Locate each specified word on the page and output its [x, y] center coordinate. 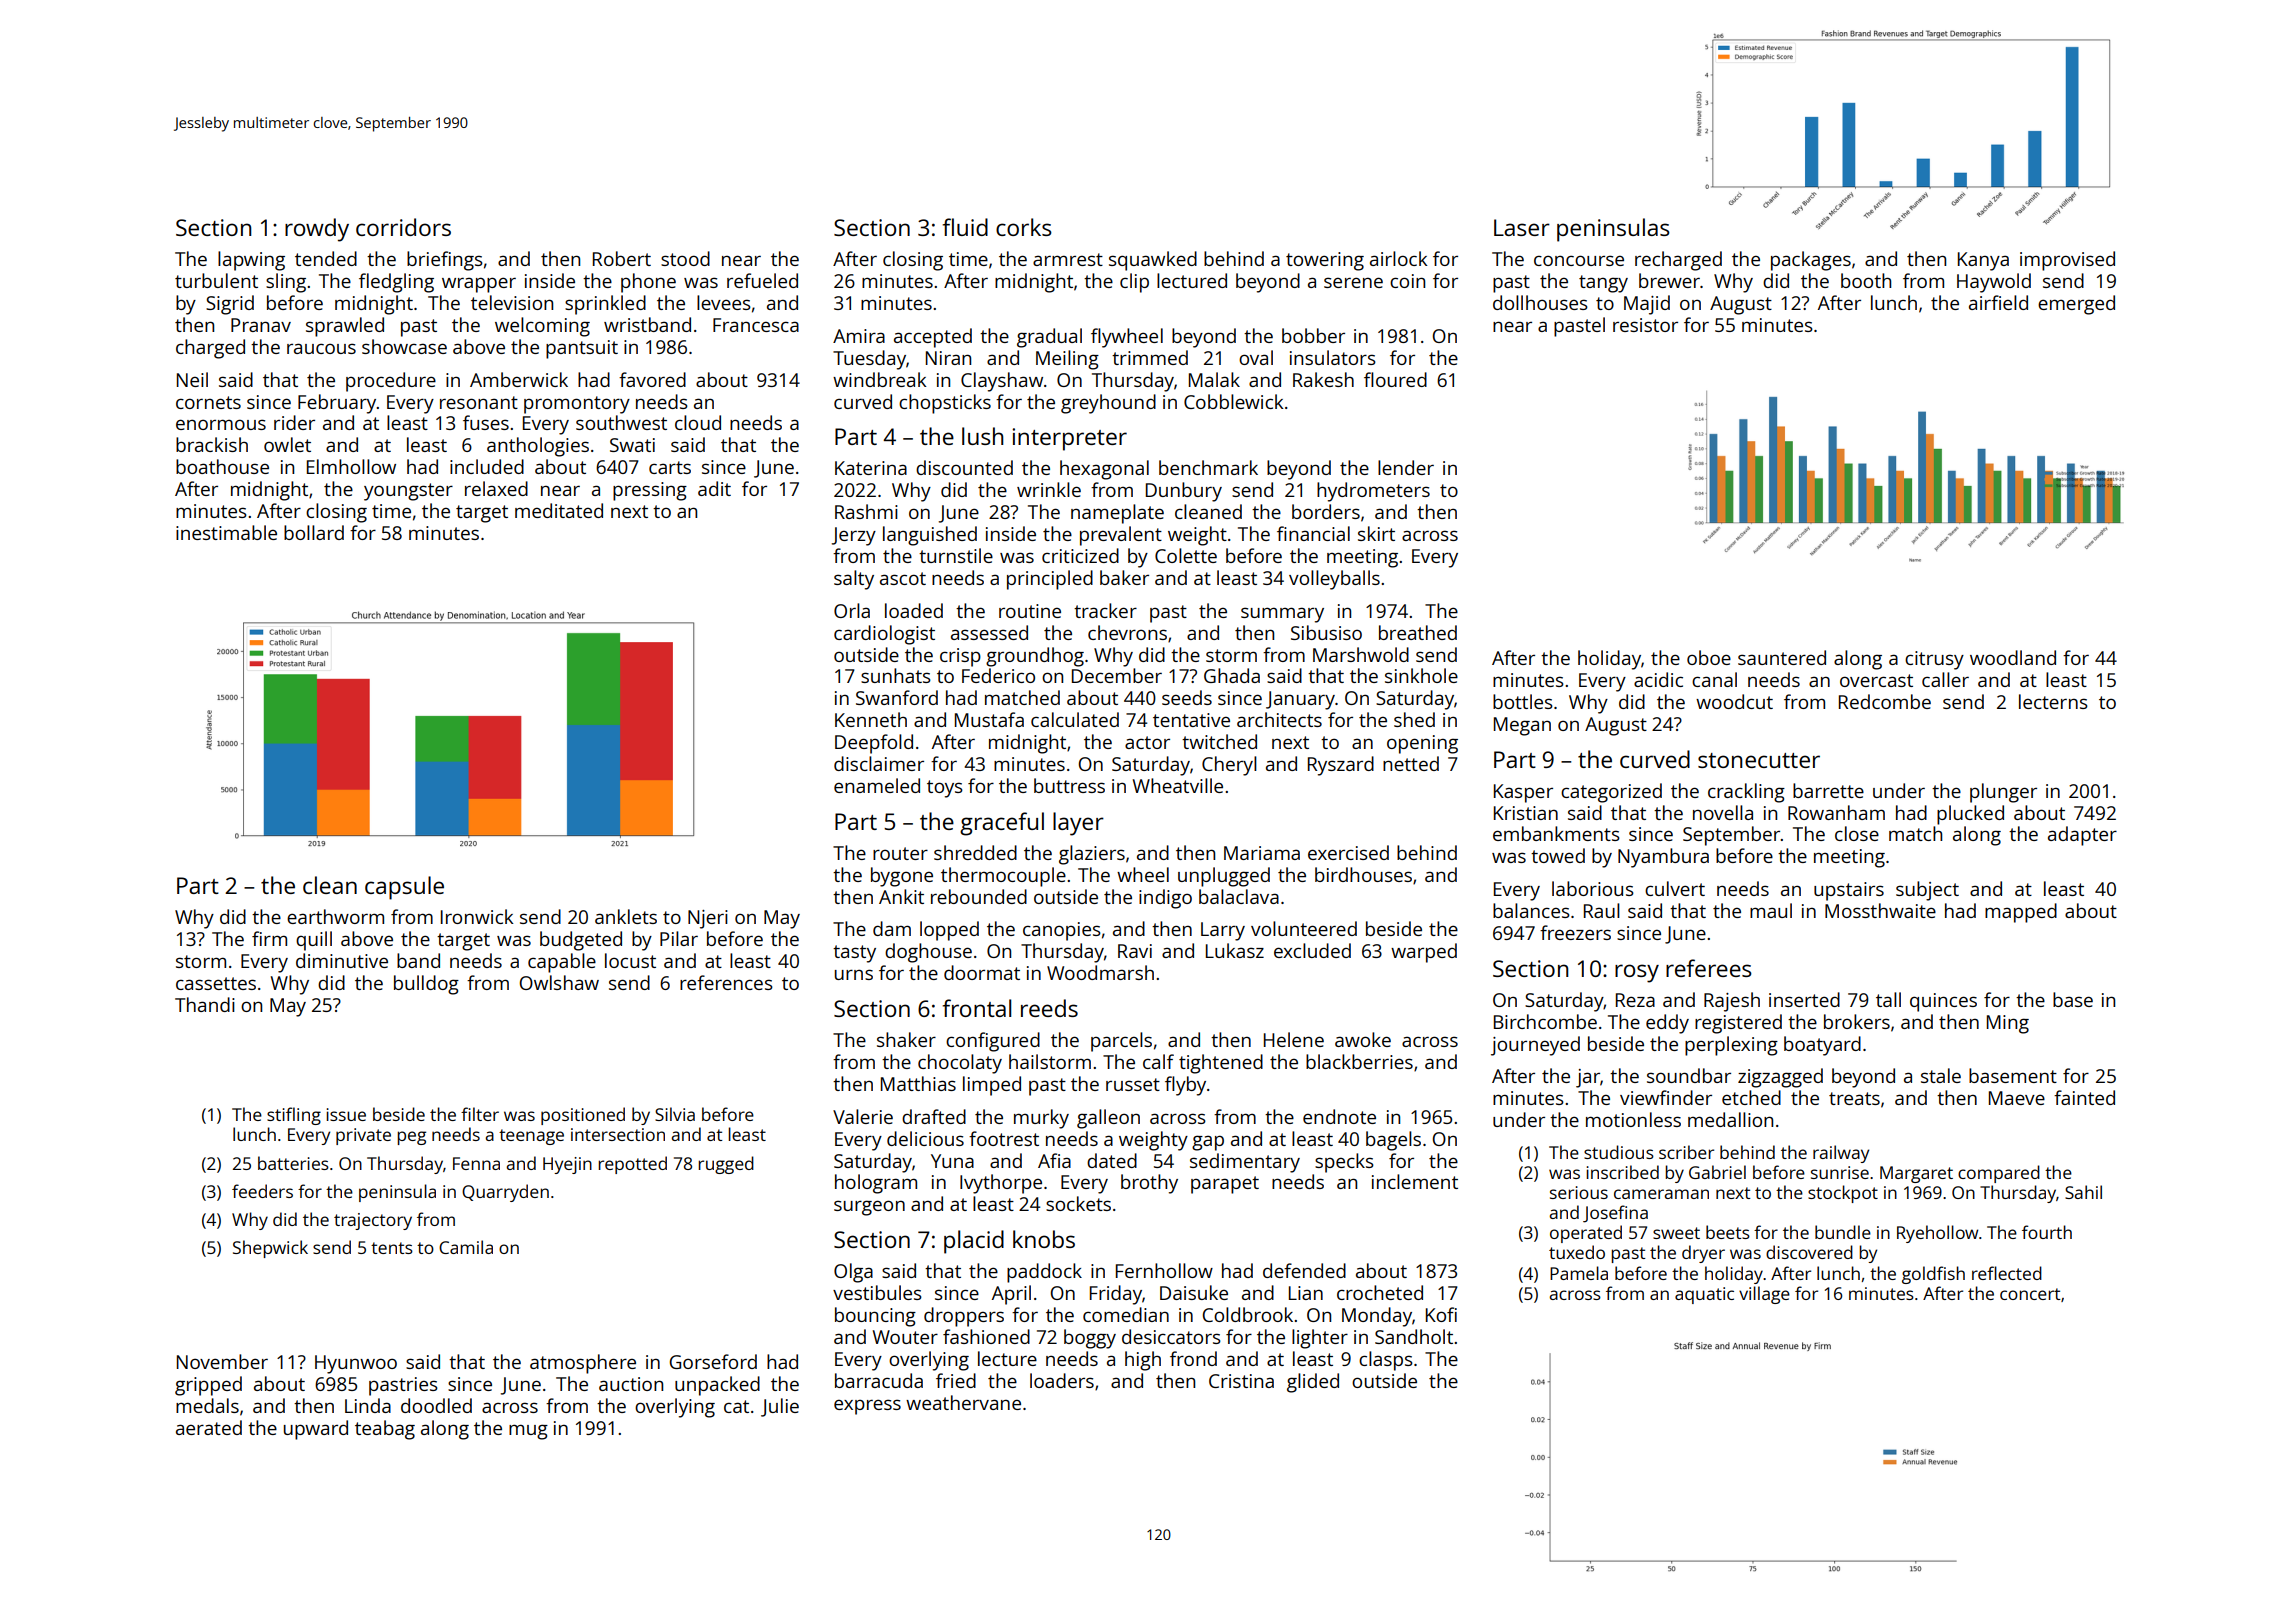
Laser [1522, 227]
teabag [385, 1430]
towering [1325, 261]
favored [652, 379]
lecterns [2053, 701]
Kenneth [871, 719]
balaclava [1239, 896]
